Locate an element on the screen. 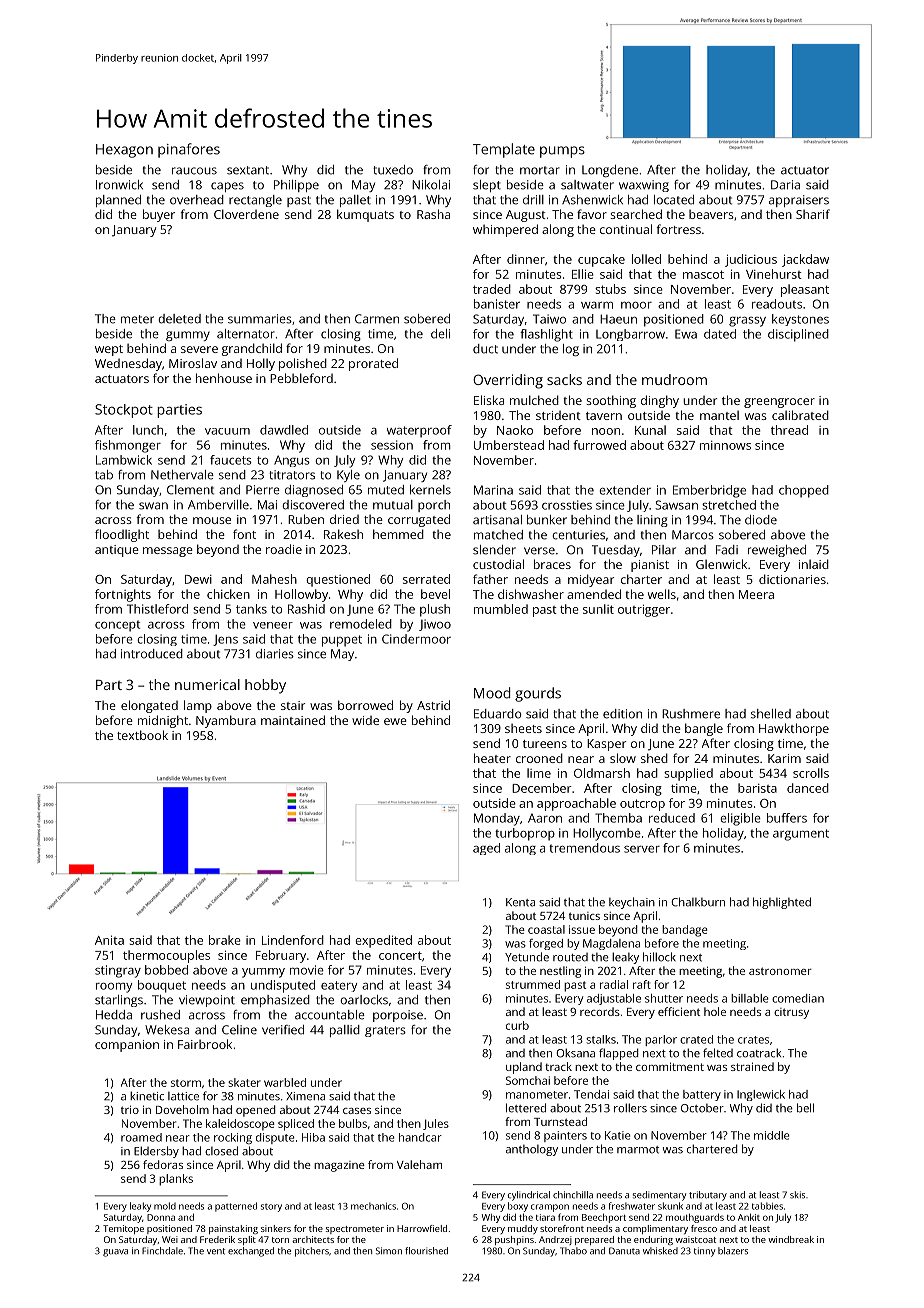 This screenshot has height=1308, width=924. concert is located at coordinates (400, 955).
